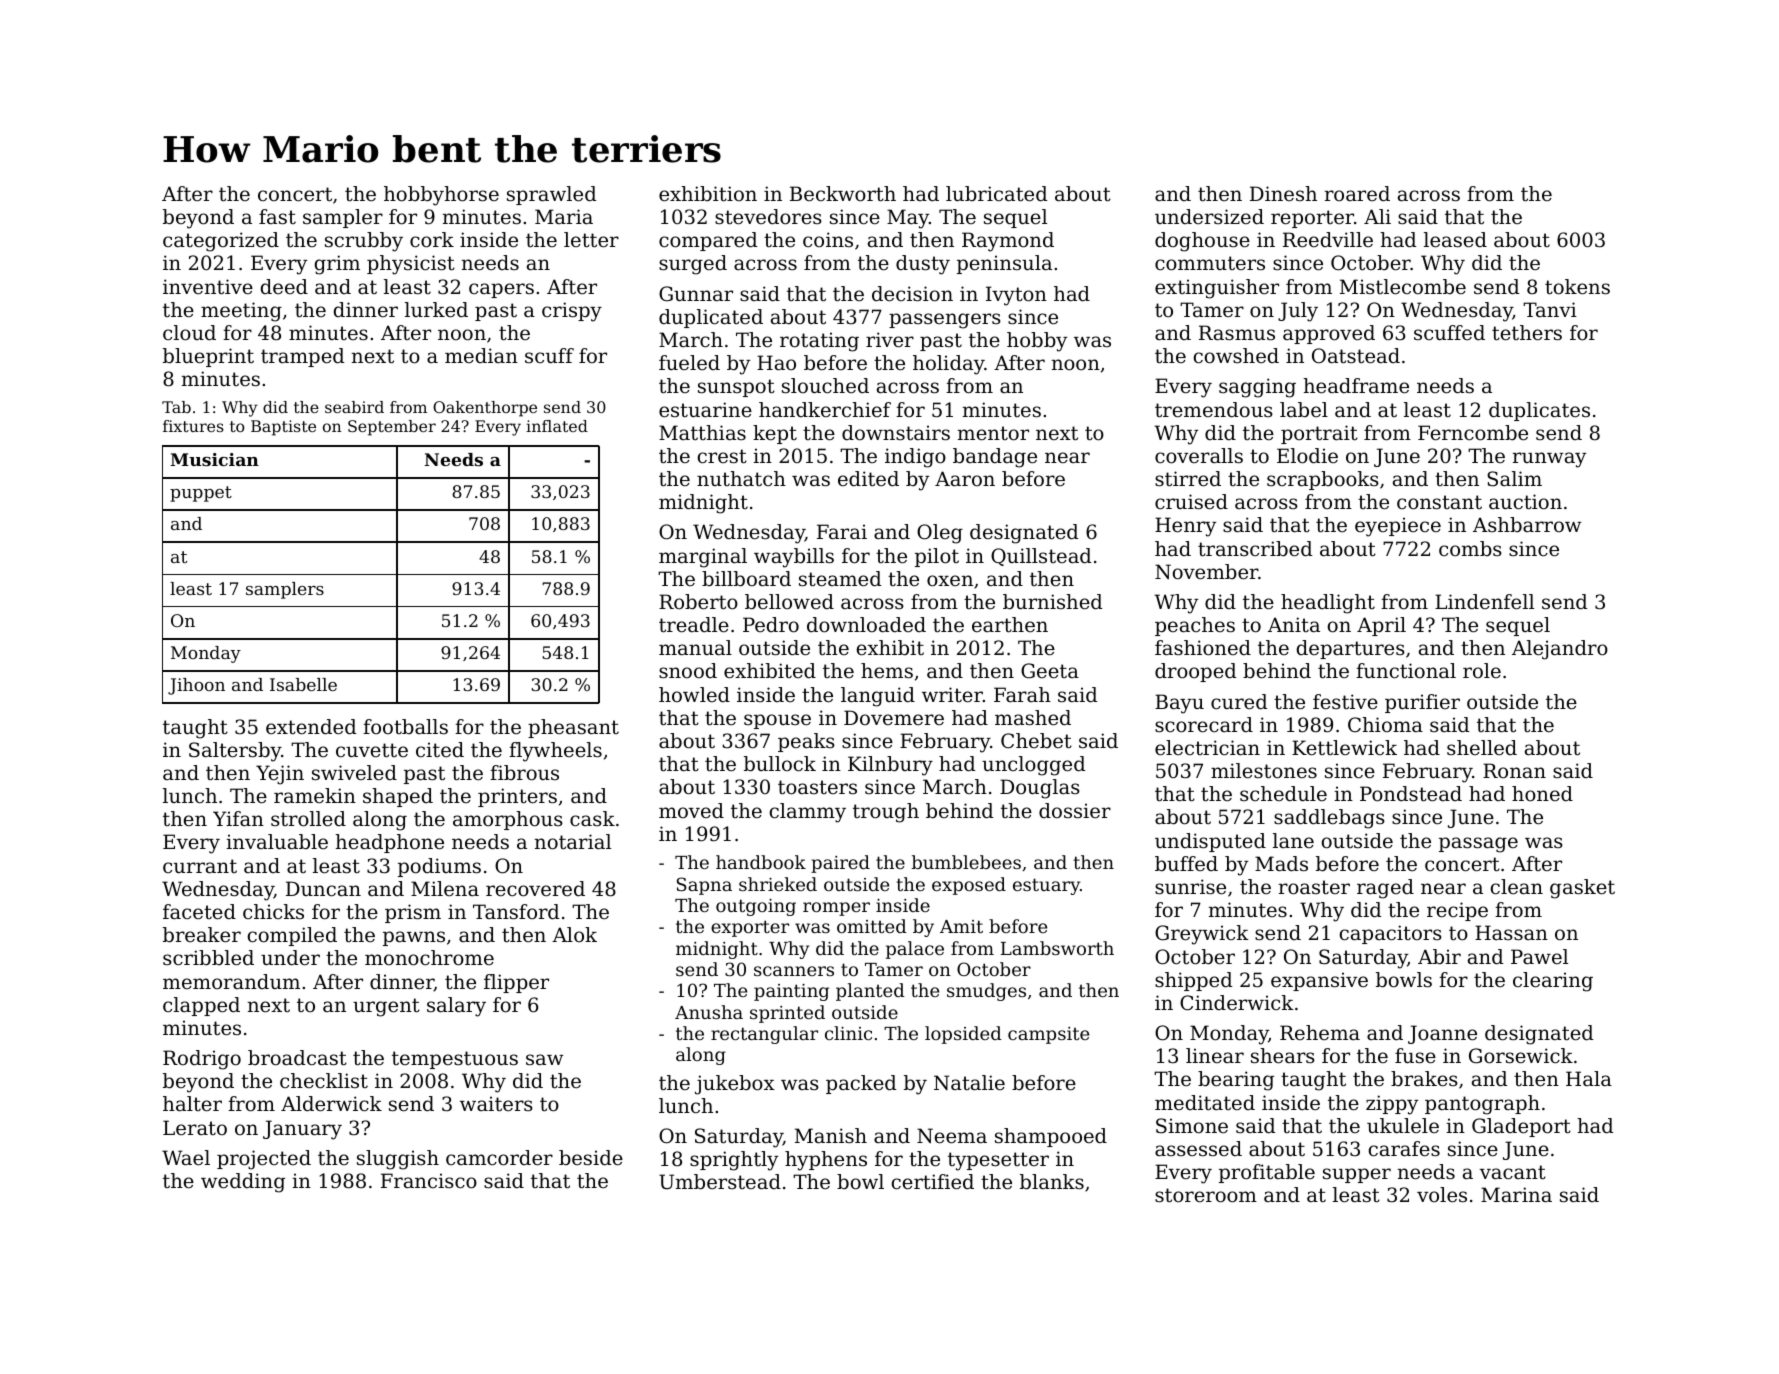  I want to click on Gladeport, so click(1521, 1127).
